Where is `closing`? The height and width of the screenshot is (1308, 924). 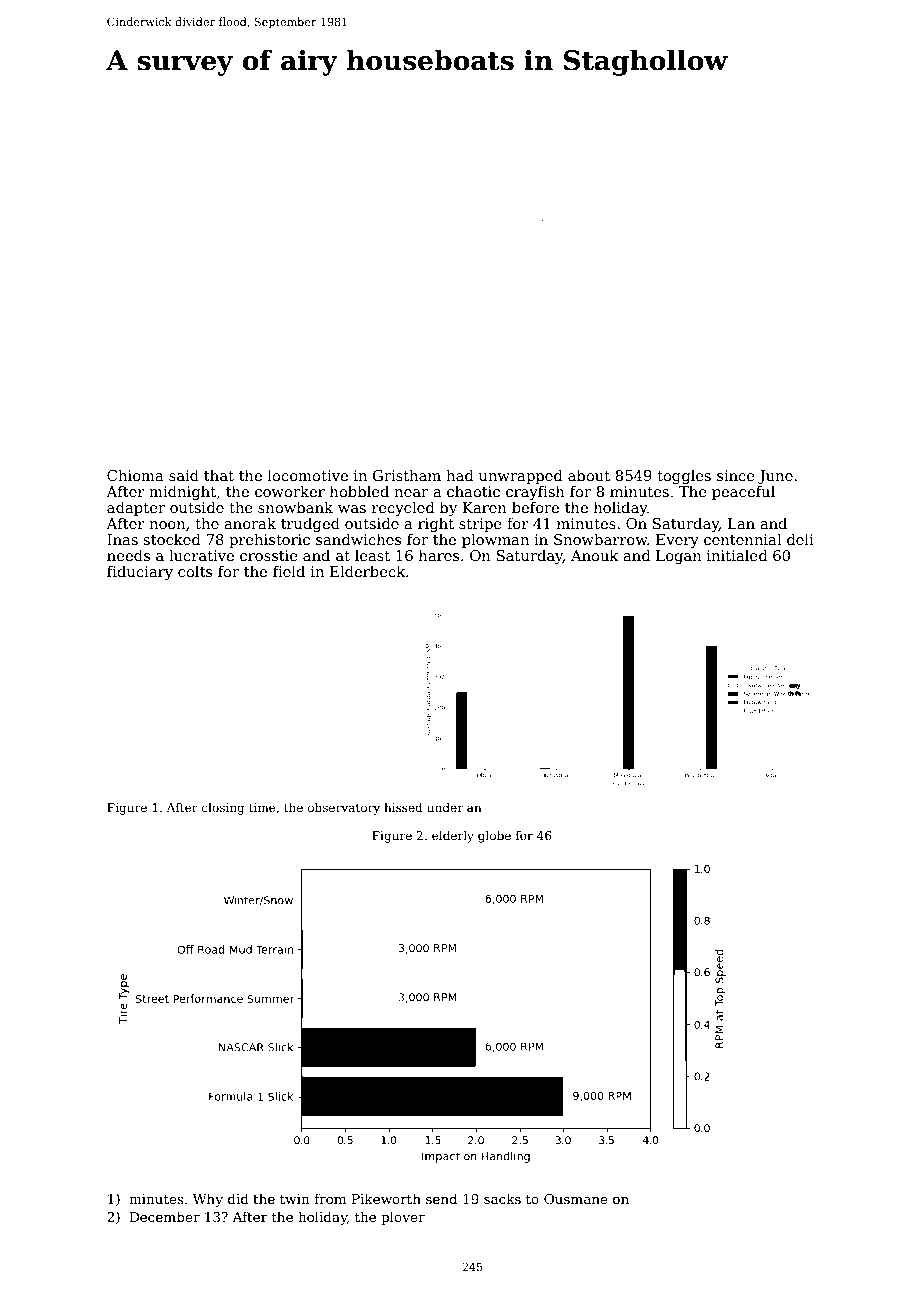 closing is located at coordinates (223, 808).
